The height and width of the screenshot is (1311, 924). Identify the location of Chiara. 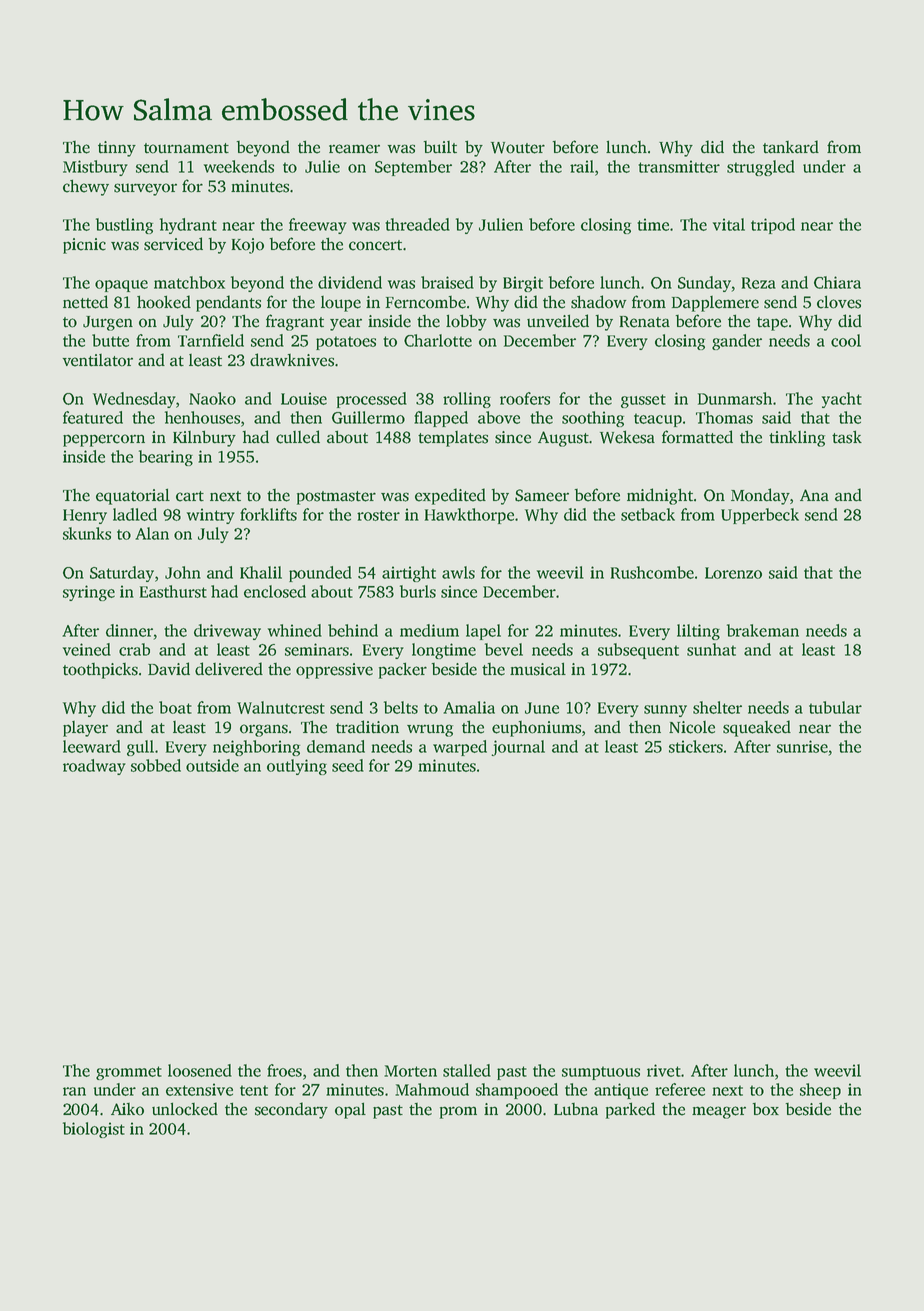
(837, 282).
